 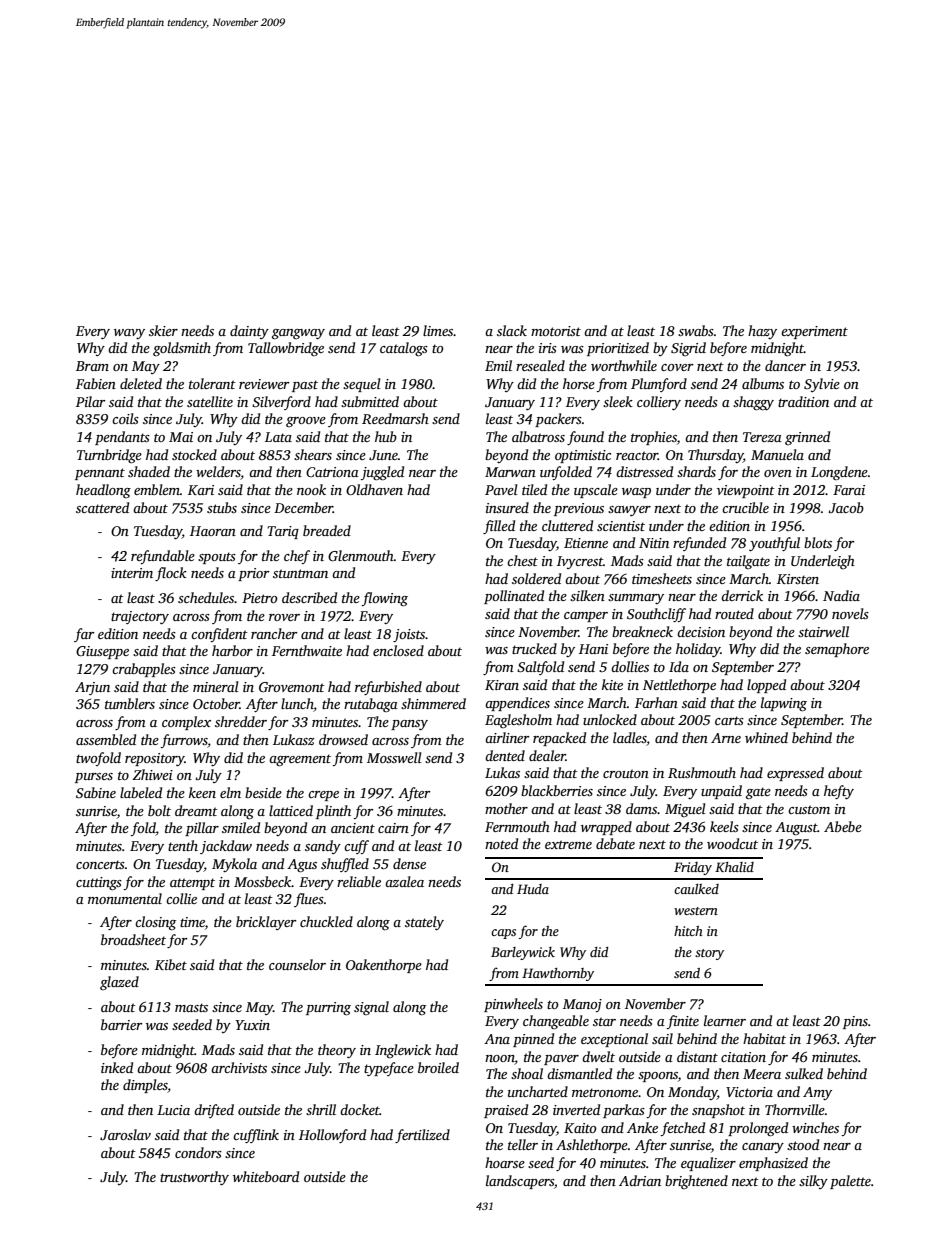 What do you see at coordinates (849, 490) in the screenshot?
I see `Farai` at bounding box center [849, 490].
